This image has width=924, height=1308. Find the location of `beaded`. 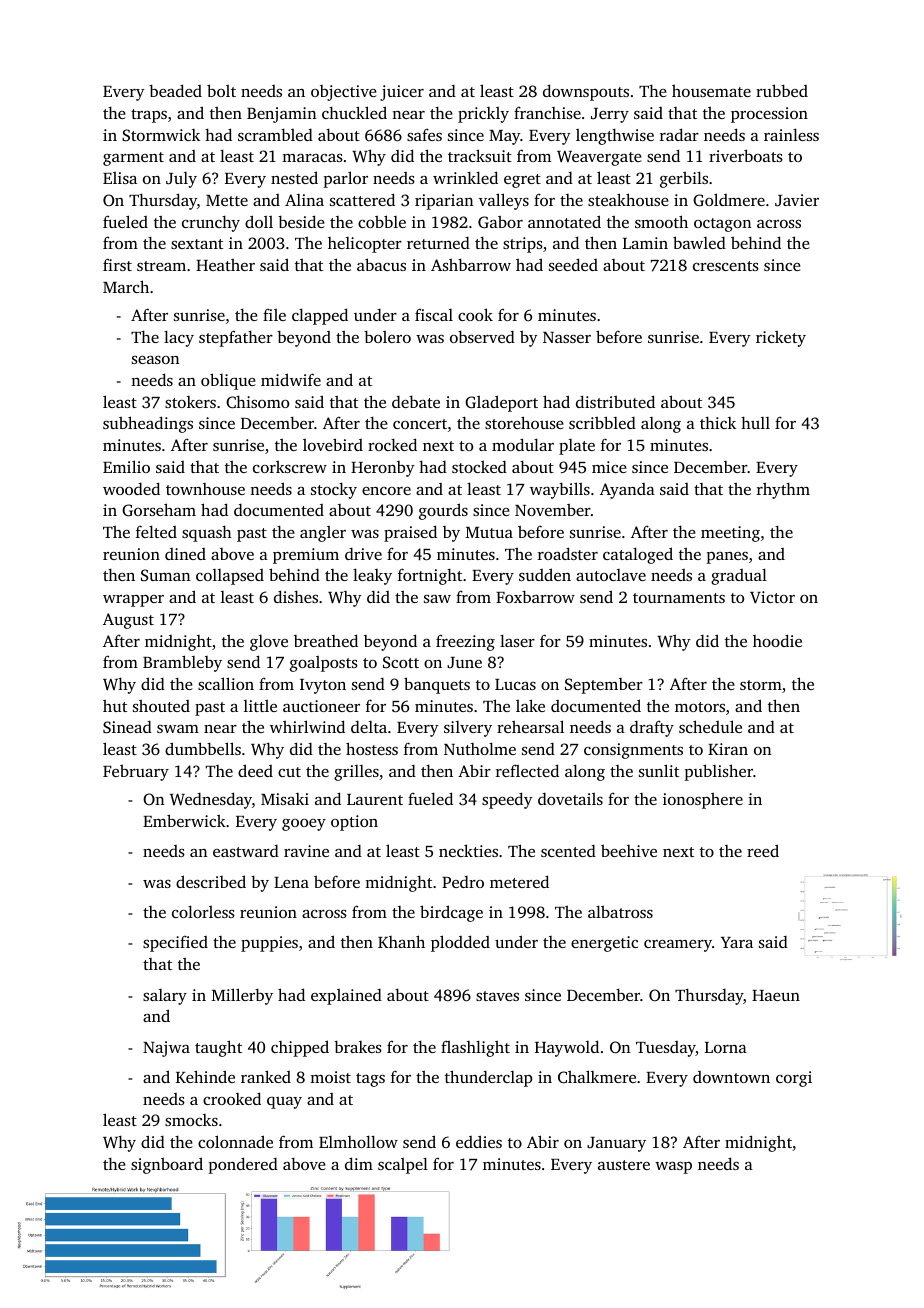

beaded is located at coordinates (175, 90).
